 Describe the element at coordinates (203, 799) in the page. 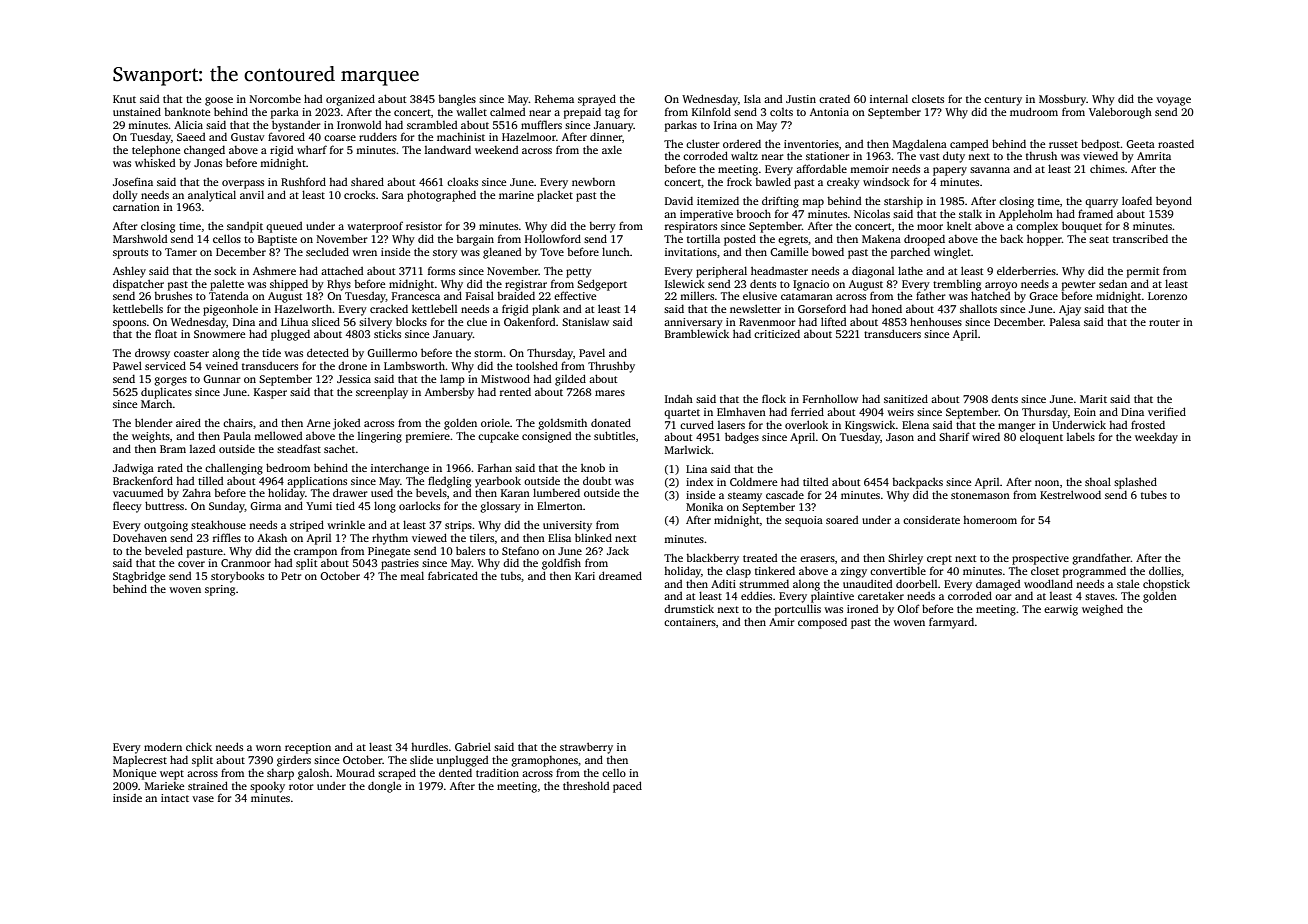

I see `vase` at that location.
